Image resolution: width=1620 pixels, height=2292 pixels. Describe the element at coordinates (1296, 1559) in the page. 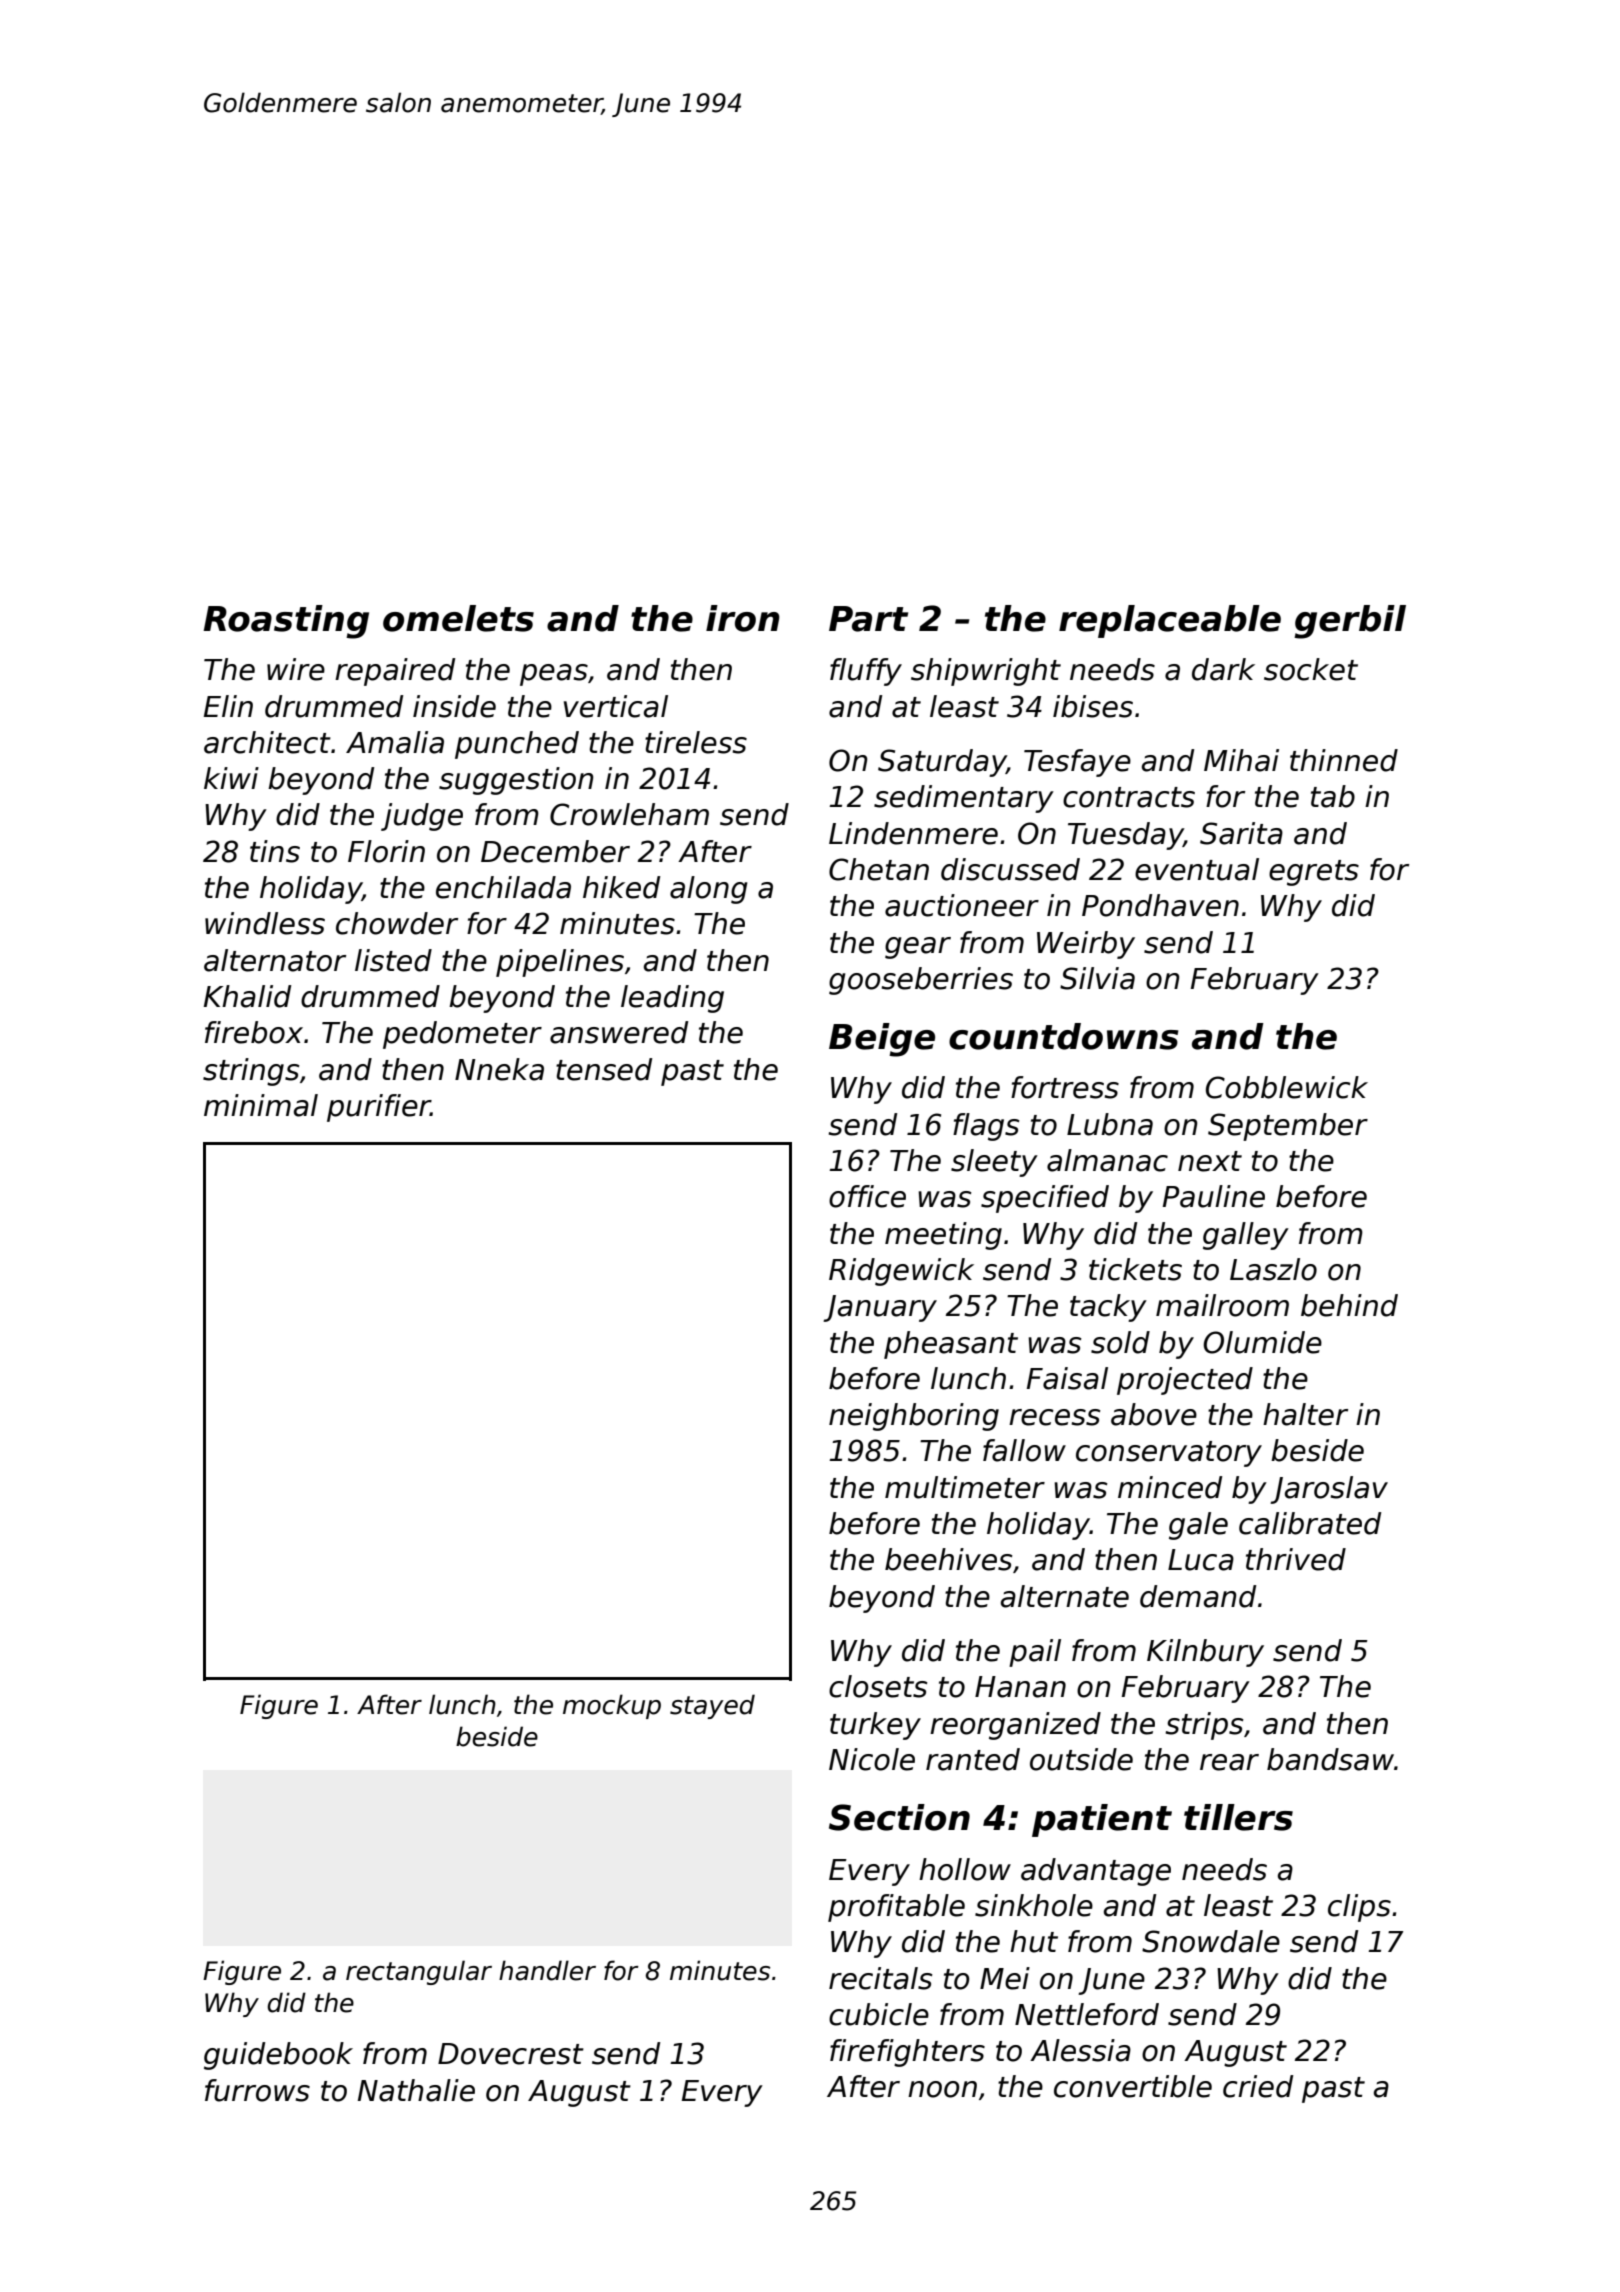

I see `thrived` at that location.
